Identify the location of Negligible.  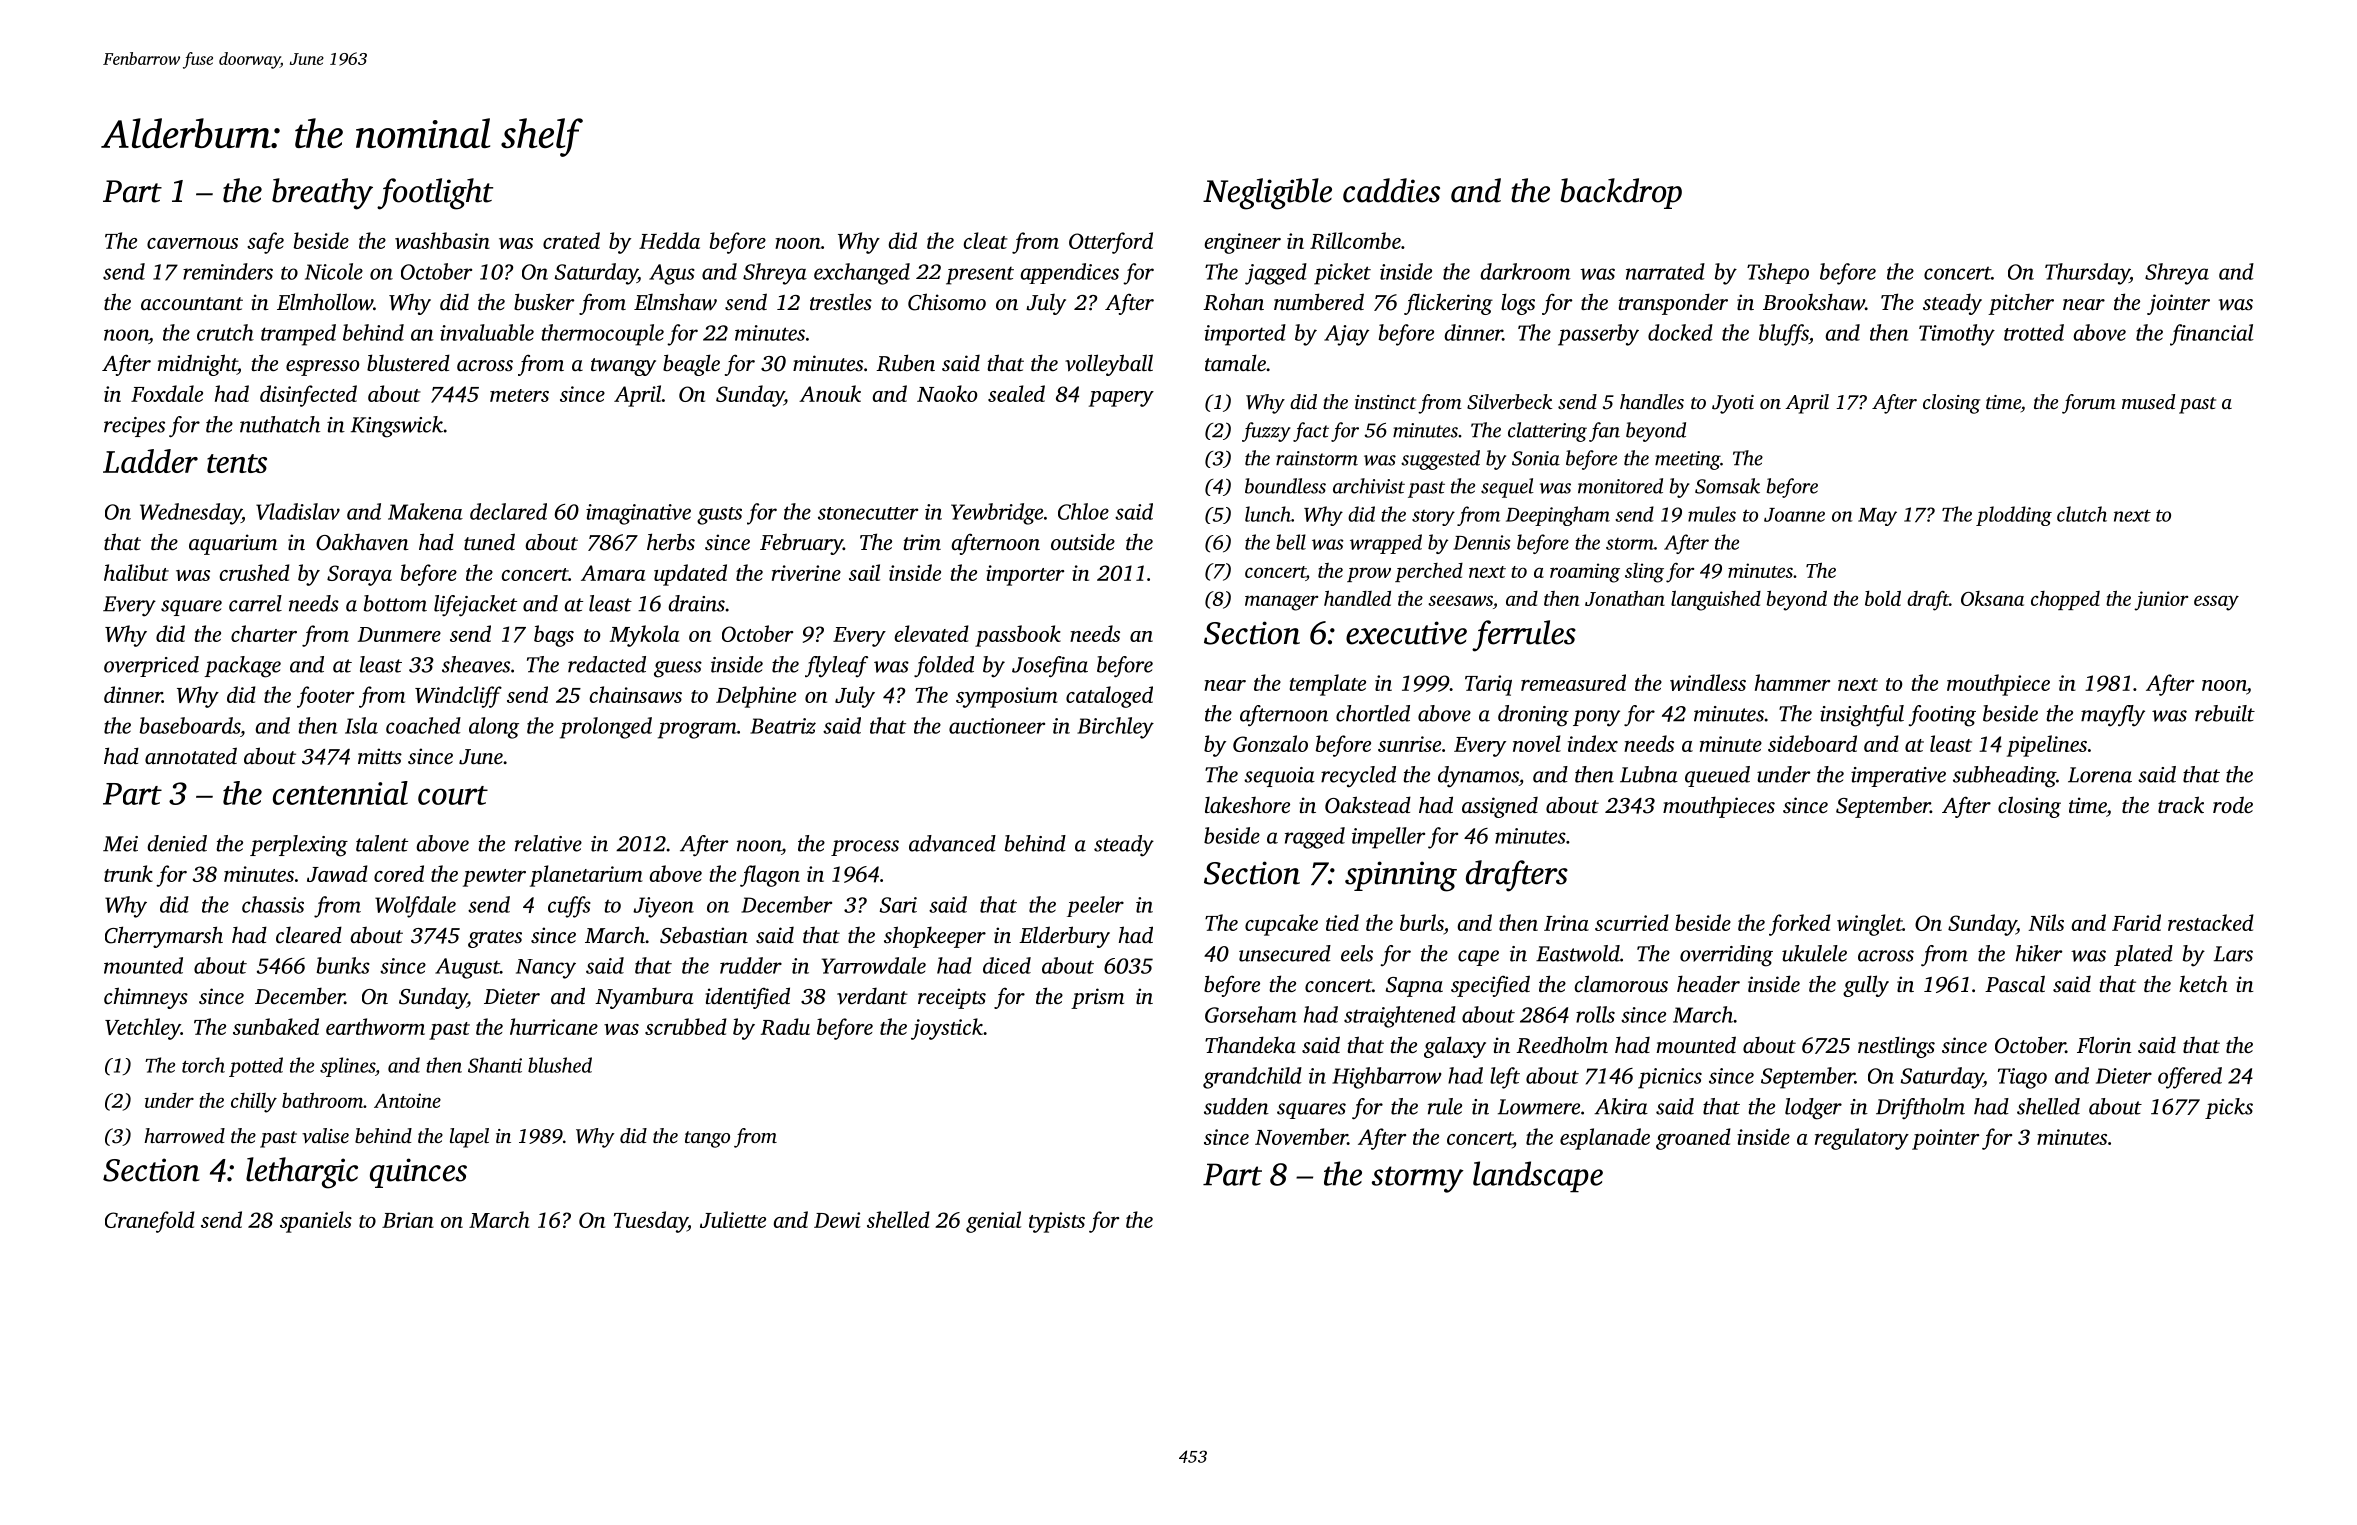
(1267, 194).
